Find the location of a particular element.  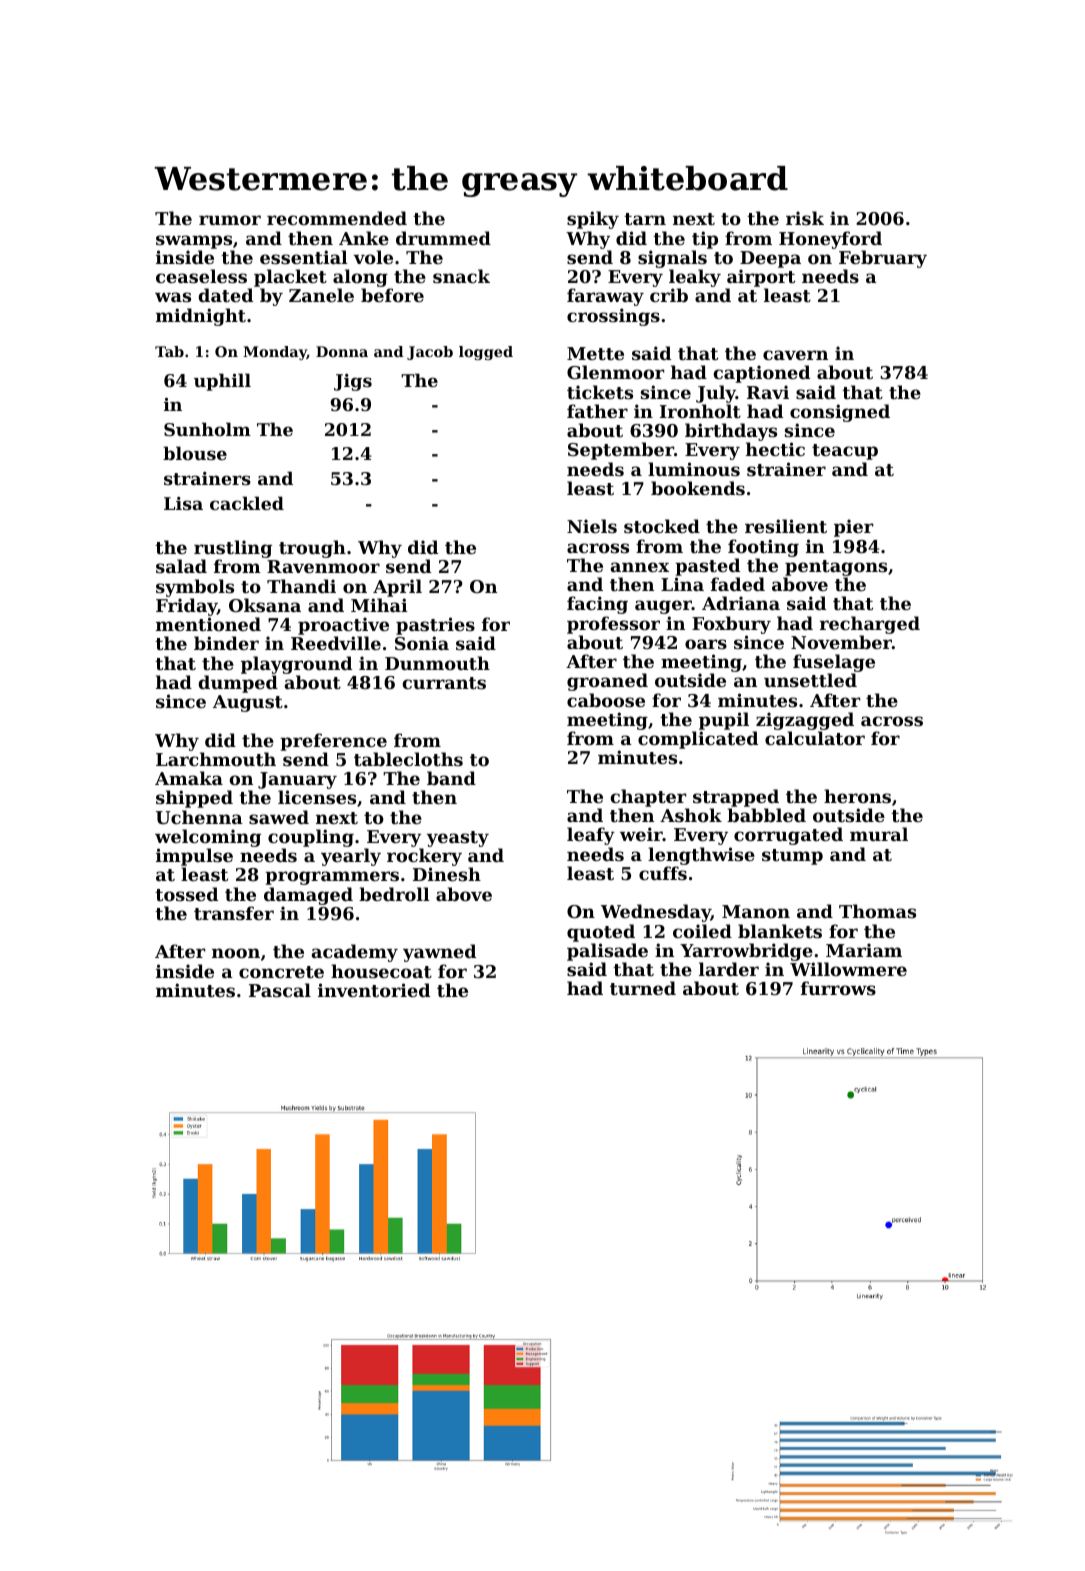

uphill is located at coordinates (222, 382).
